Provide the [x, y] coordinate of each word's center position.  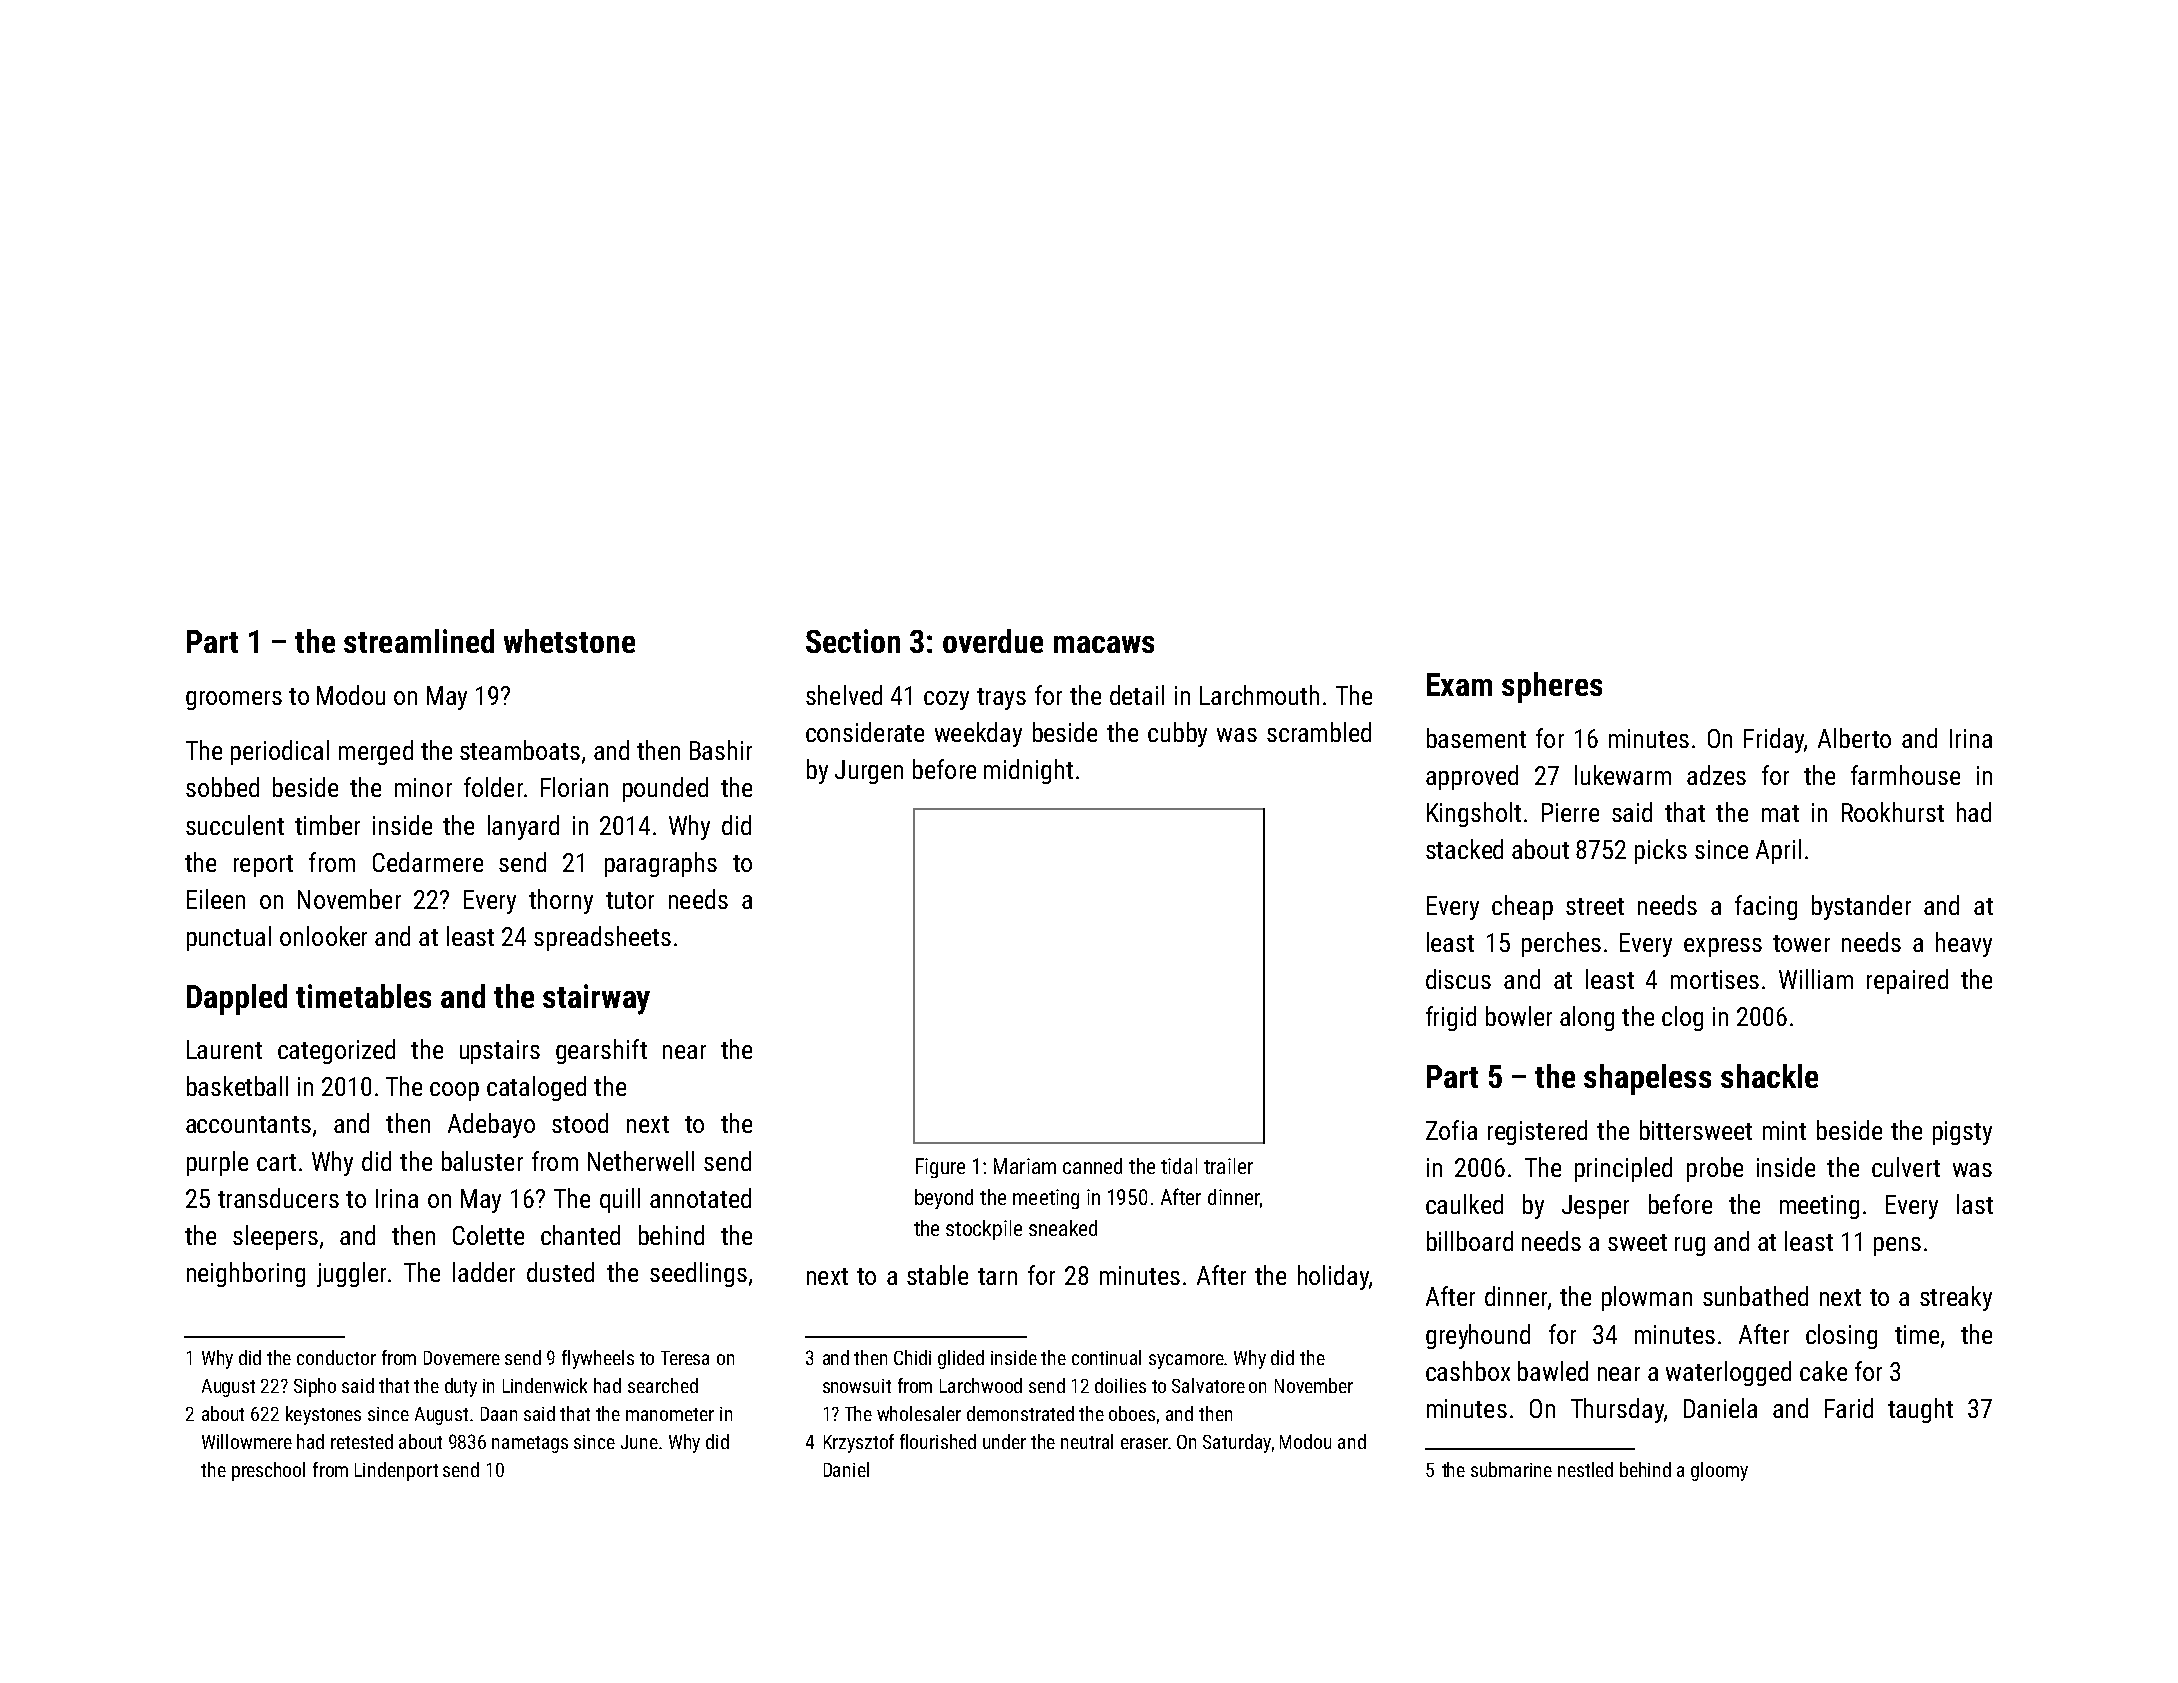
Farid [1849, 1408]
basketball [237, 1086]
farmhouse [1905, 775]
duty [461, 1387]
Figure [940, 1168]
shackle [1769, 1076]
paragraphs [661, 864]
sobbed [222, 787]
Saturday [1237, 1443]
